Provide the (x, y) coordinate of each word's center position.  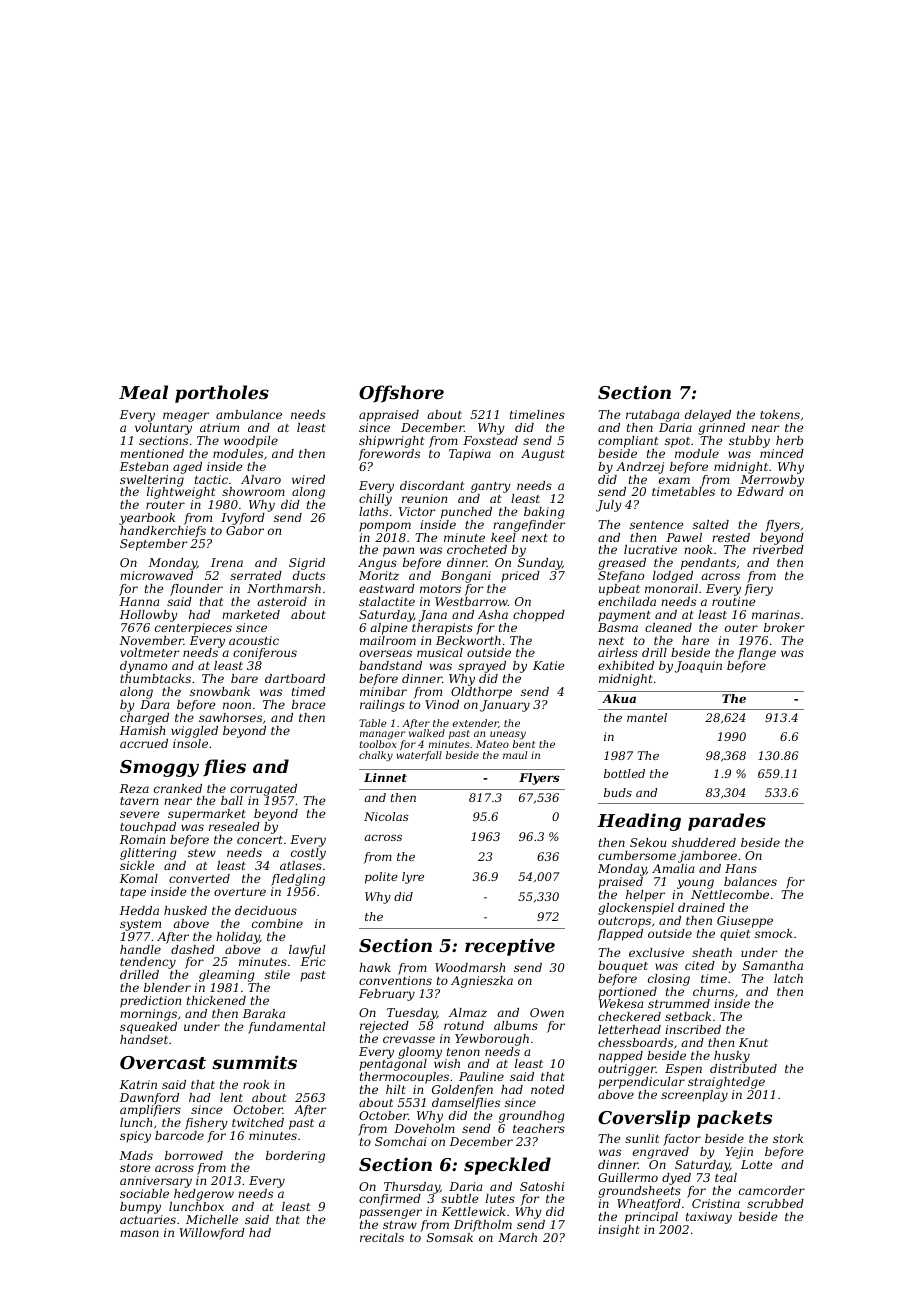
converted (199, 878)
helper (645, 896)
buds (618, 792)
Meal (143, 392)
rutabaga (652, 416)
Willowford (212, 1234)
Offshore (401, 394)
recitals (382, 1237)
